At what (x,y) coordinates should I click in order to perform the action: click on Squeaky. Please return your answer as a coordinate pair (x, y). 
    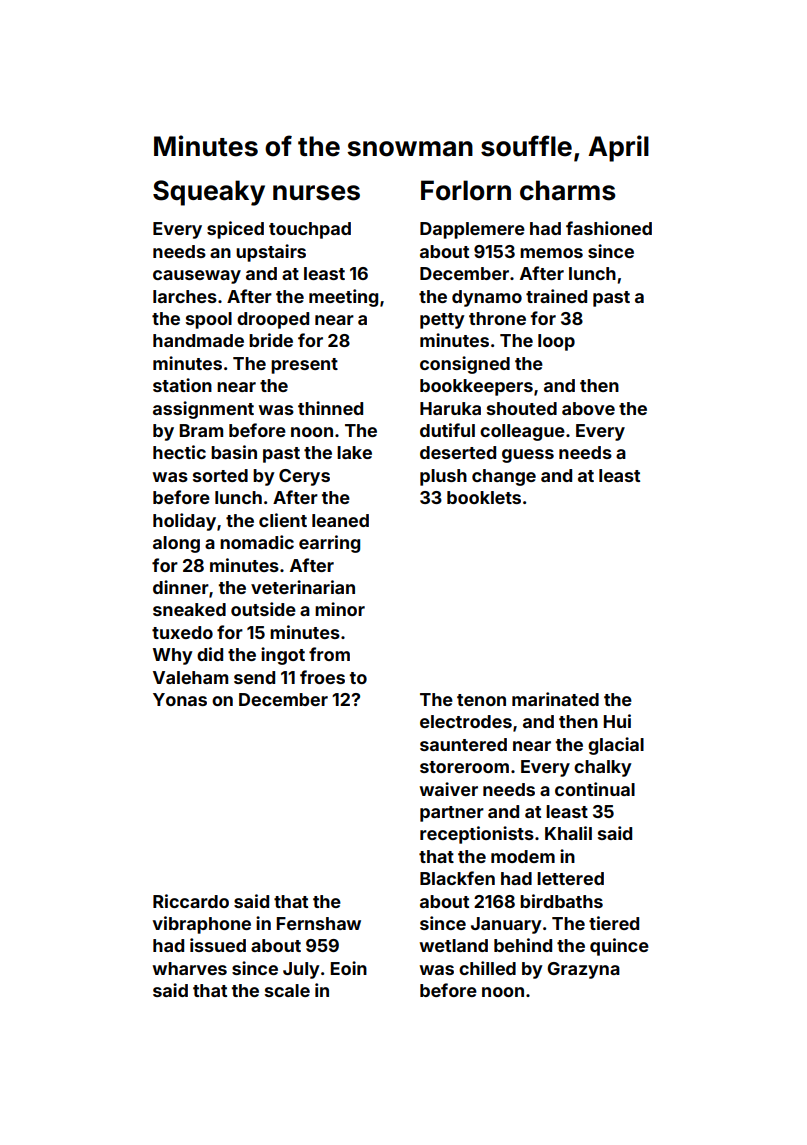
    Looking at the image, I should click on (209, 193).
